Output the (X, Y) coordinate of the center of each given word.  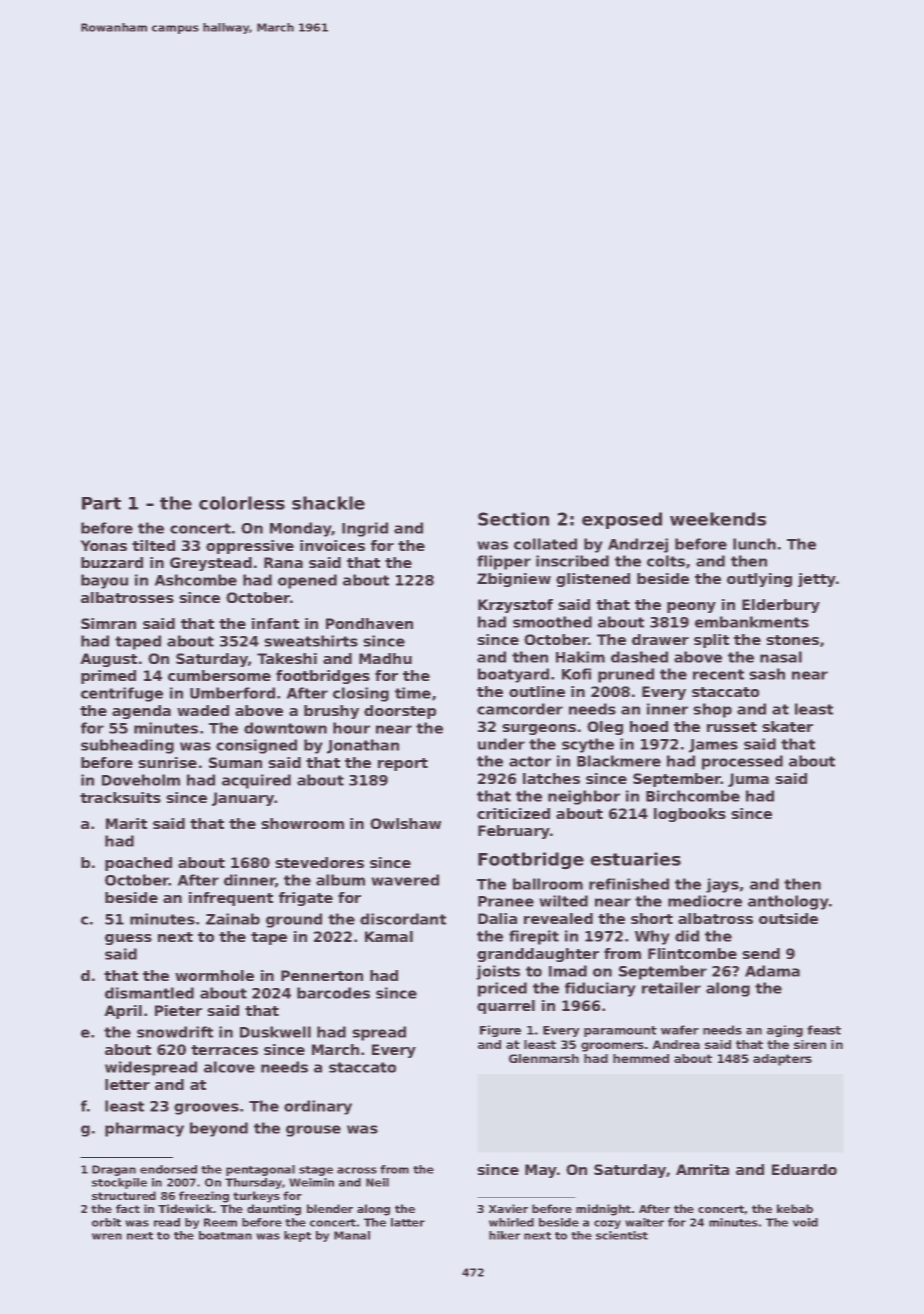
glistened (593, 580)
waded (203, 710)
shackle (328, 503)
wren (107, 1236)
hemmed (641, 1058)
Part (101, 503)
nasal (781, 657)
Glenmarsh (544, 1058)
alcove (229, 1067)
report (403, 764)
